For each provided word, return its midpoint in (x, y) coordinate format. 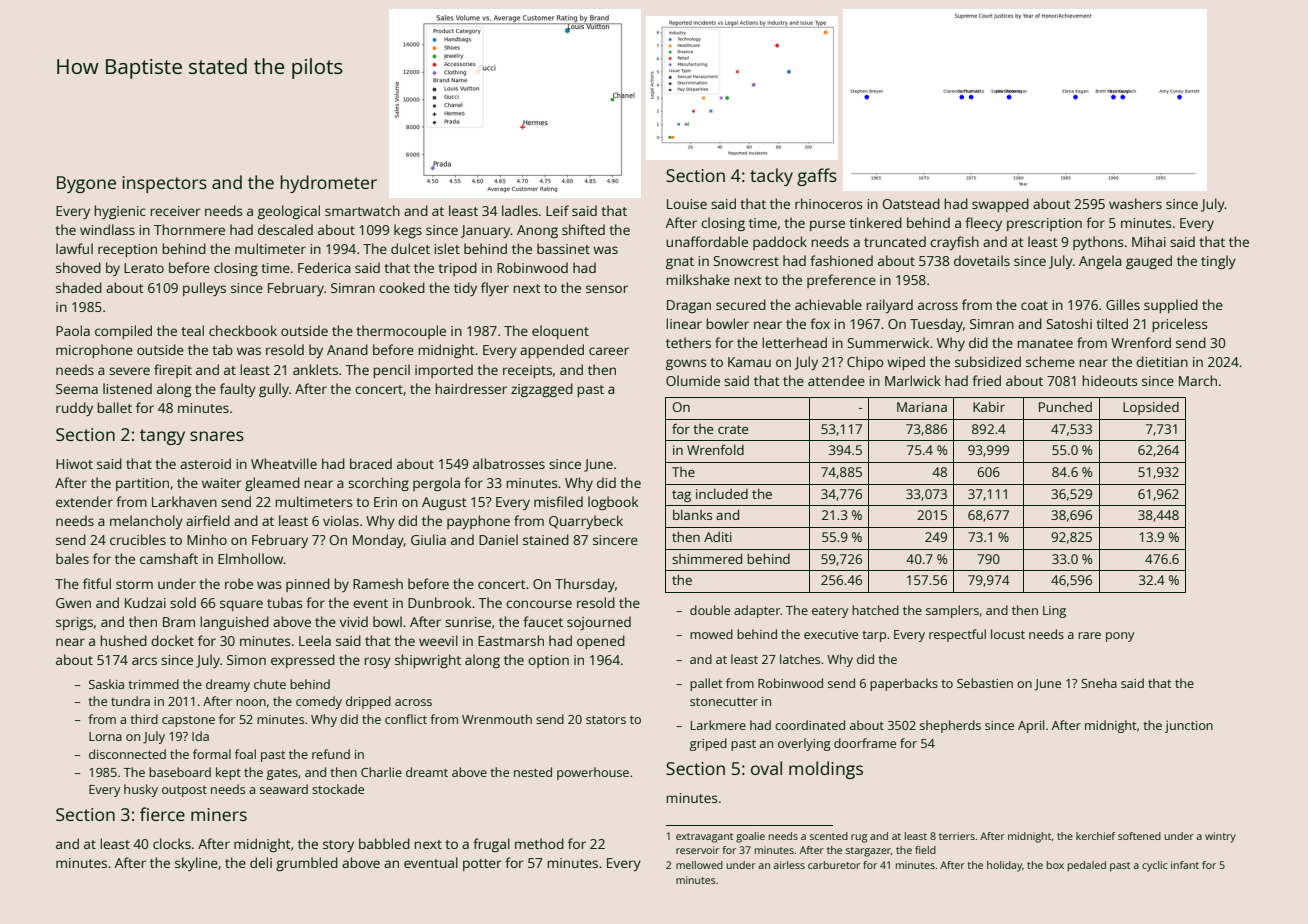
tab (222, 349)
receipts (527, 371)
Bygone (86, 184)
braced (371, 463)
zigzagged (542, 390)
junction (1189, 726)
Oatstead (911, 203)
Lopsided (1151, 408)
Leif (557, 210)
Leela (315, 640)
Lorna (105, 736)
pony (1120, 637)
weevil (438, 640)
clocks (172, 843)
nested (533, 772)
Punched (1065, 406)
